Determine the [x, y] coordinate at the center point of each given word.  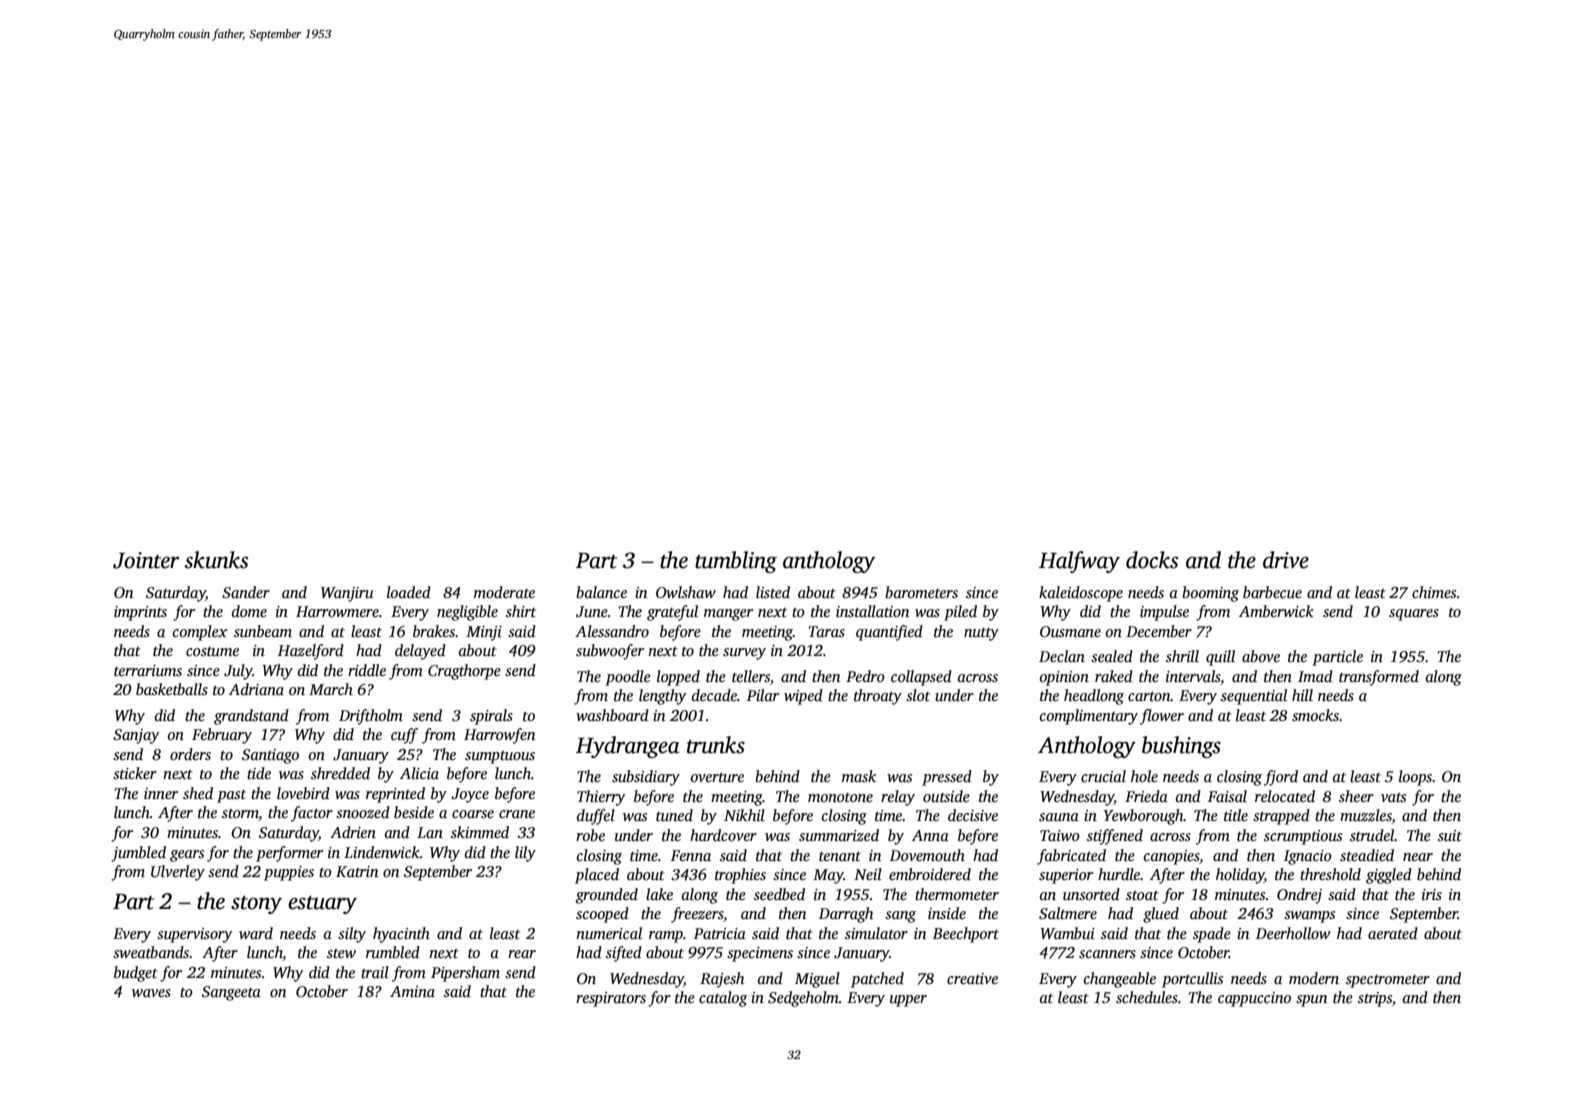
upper [908, 1001]
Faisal [1227, 796]
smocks [1315, 715]
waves [151, 993]
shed [198, 793]
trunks [716, 745]
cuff [404, 736]
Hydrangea [628, 747]
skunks [216, 560]
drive [1286, 560]
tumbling [736, 562]
